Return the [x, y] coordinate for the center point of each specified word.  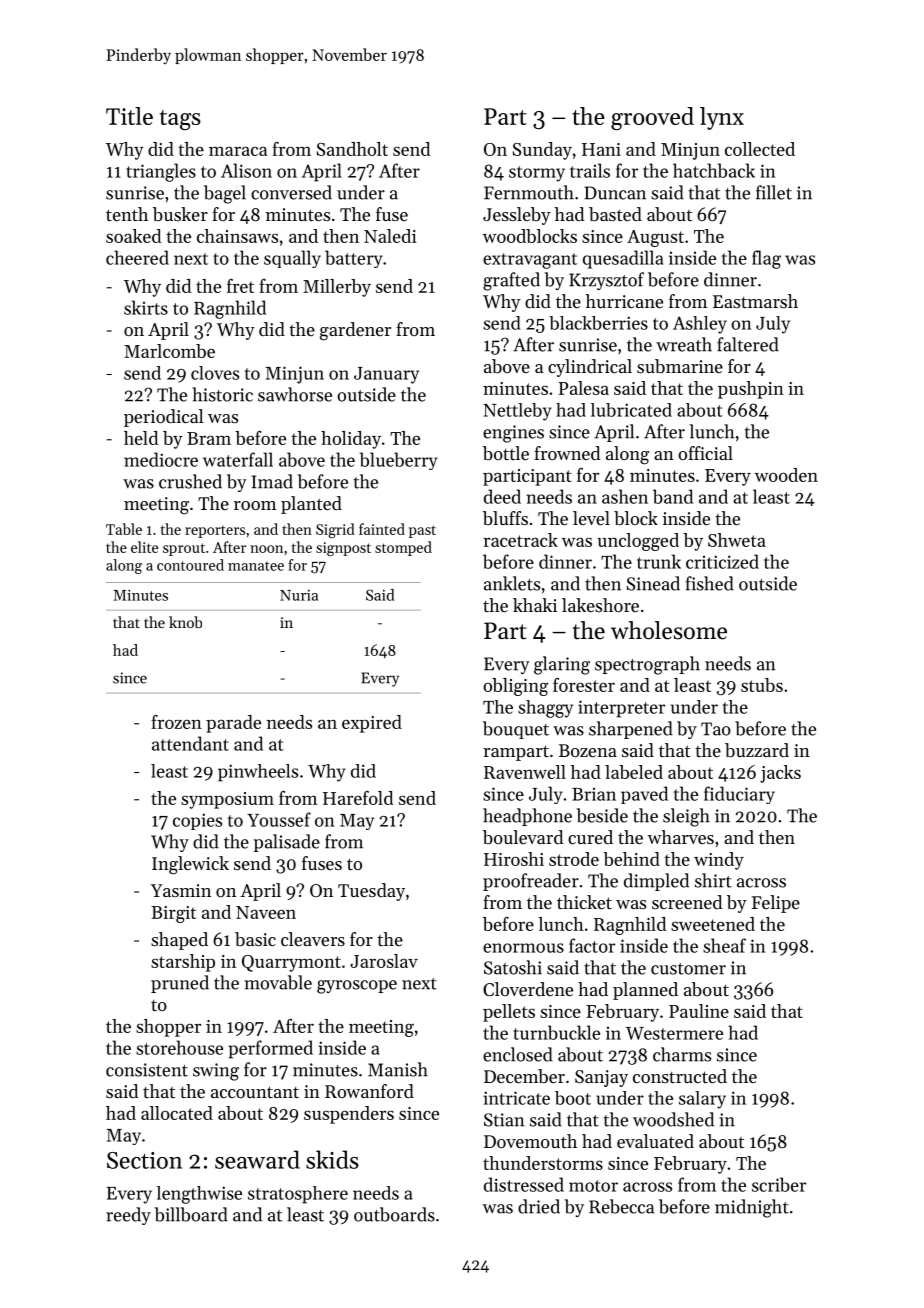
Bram [209, 438]
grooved [652, 118]
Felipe [776, 904]
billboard [191, 1214]
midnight [752, 1208]
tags [180, 120]
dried [539, 1206]
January [386, 375]
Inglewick [190, 865]
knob [185, 622]
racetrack [520, 540]
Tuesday [371, 892]
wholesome [669, 630]
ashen [625, 496]
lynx [722, 118]
